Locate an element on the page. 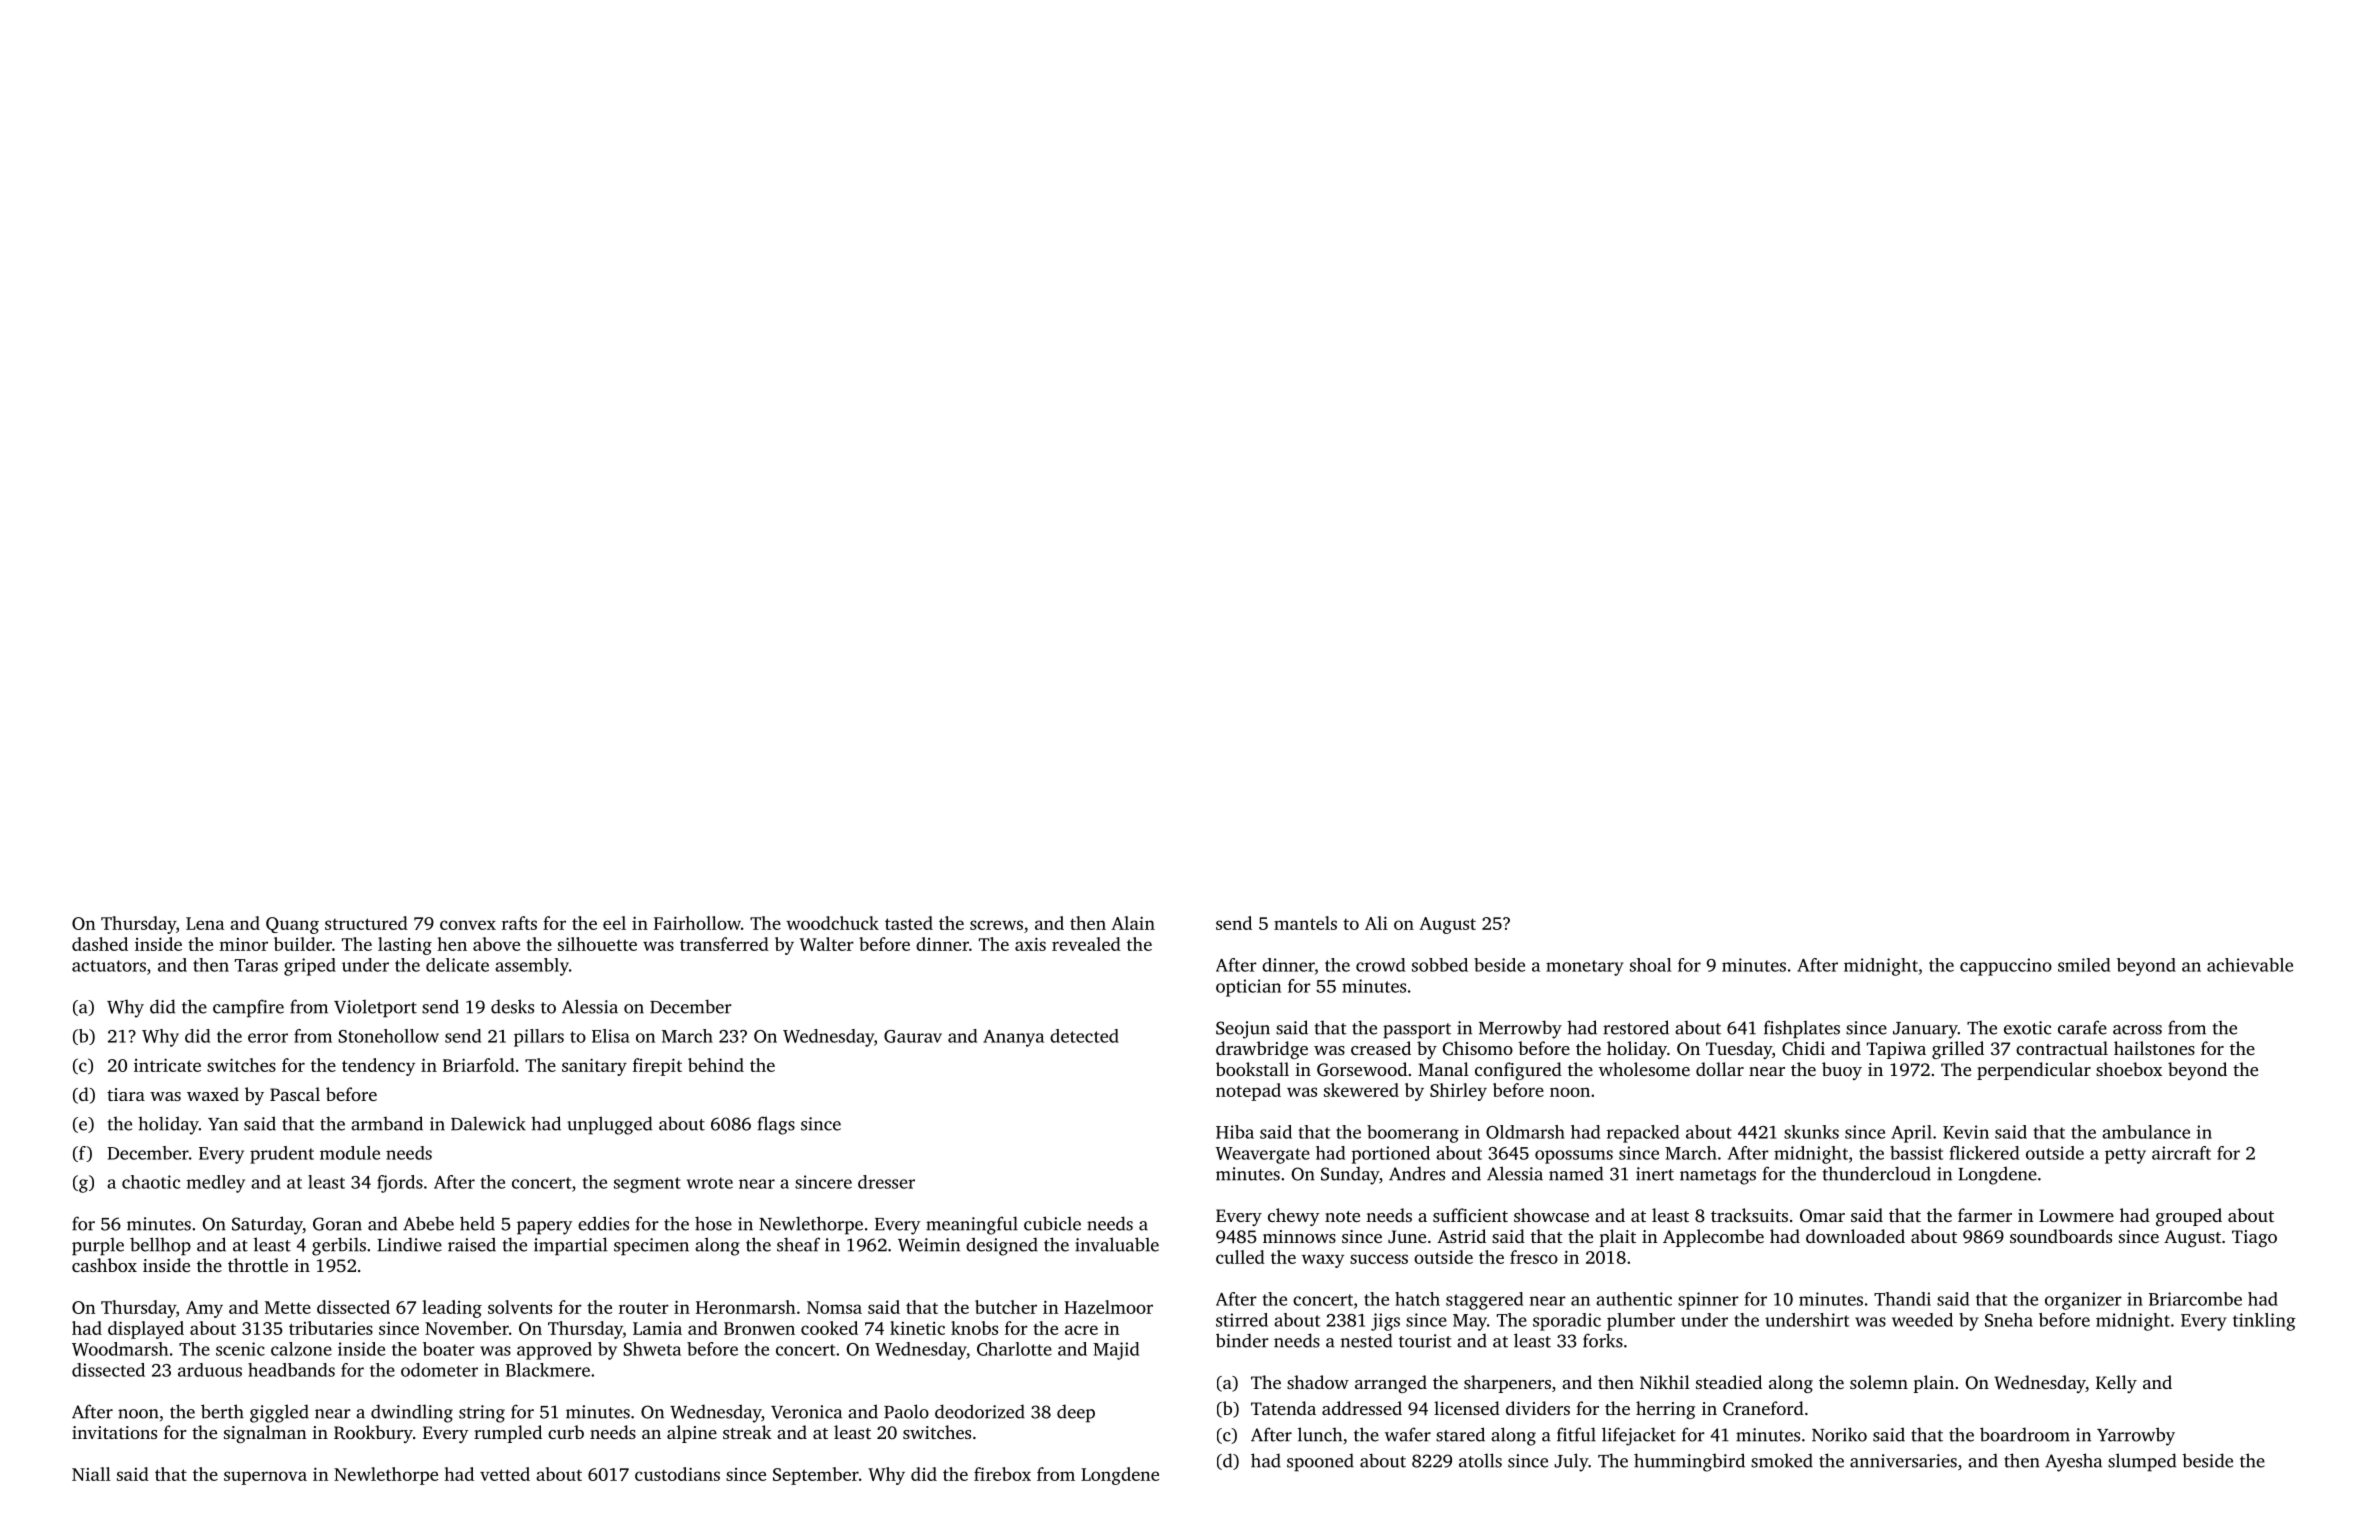  griped is located at coordinates (310, 967).
